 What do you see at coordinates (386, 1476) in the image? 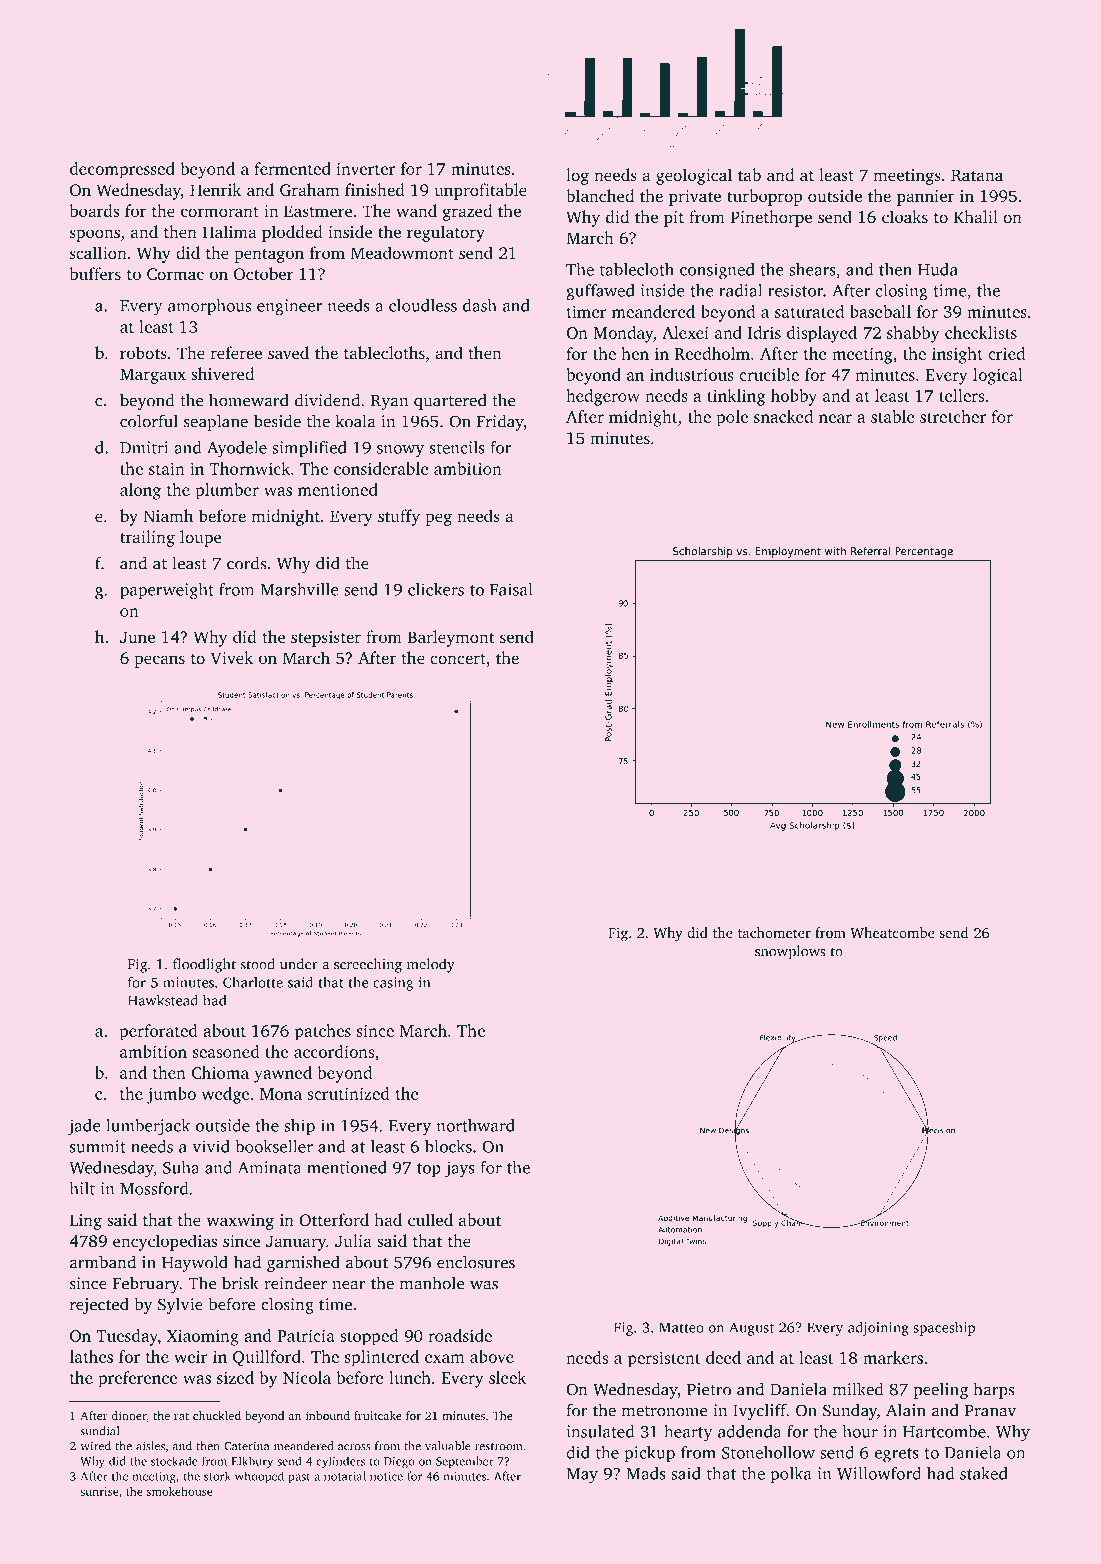
I see `notice` at bounding box center [386, 1476].
